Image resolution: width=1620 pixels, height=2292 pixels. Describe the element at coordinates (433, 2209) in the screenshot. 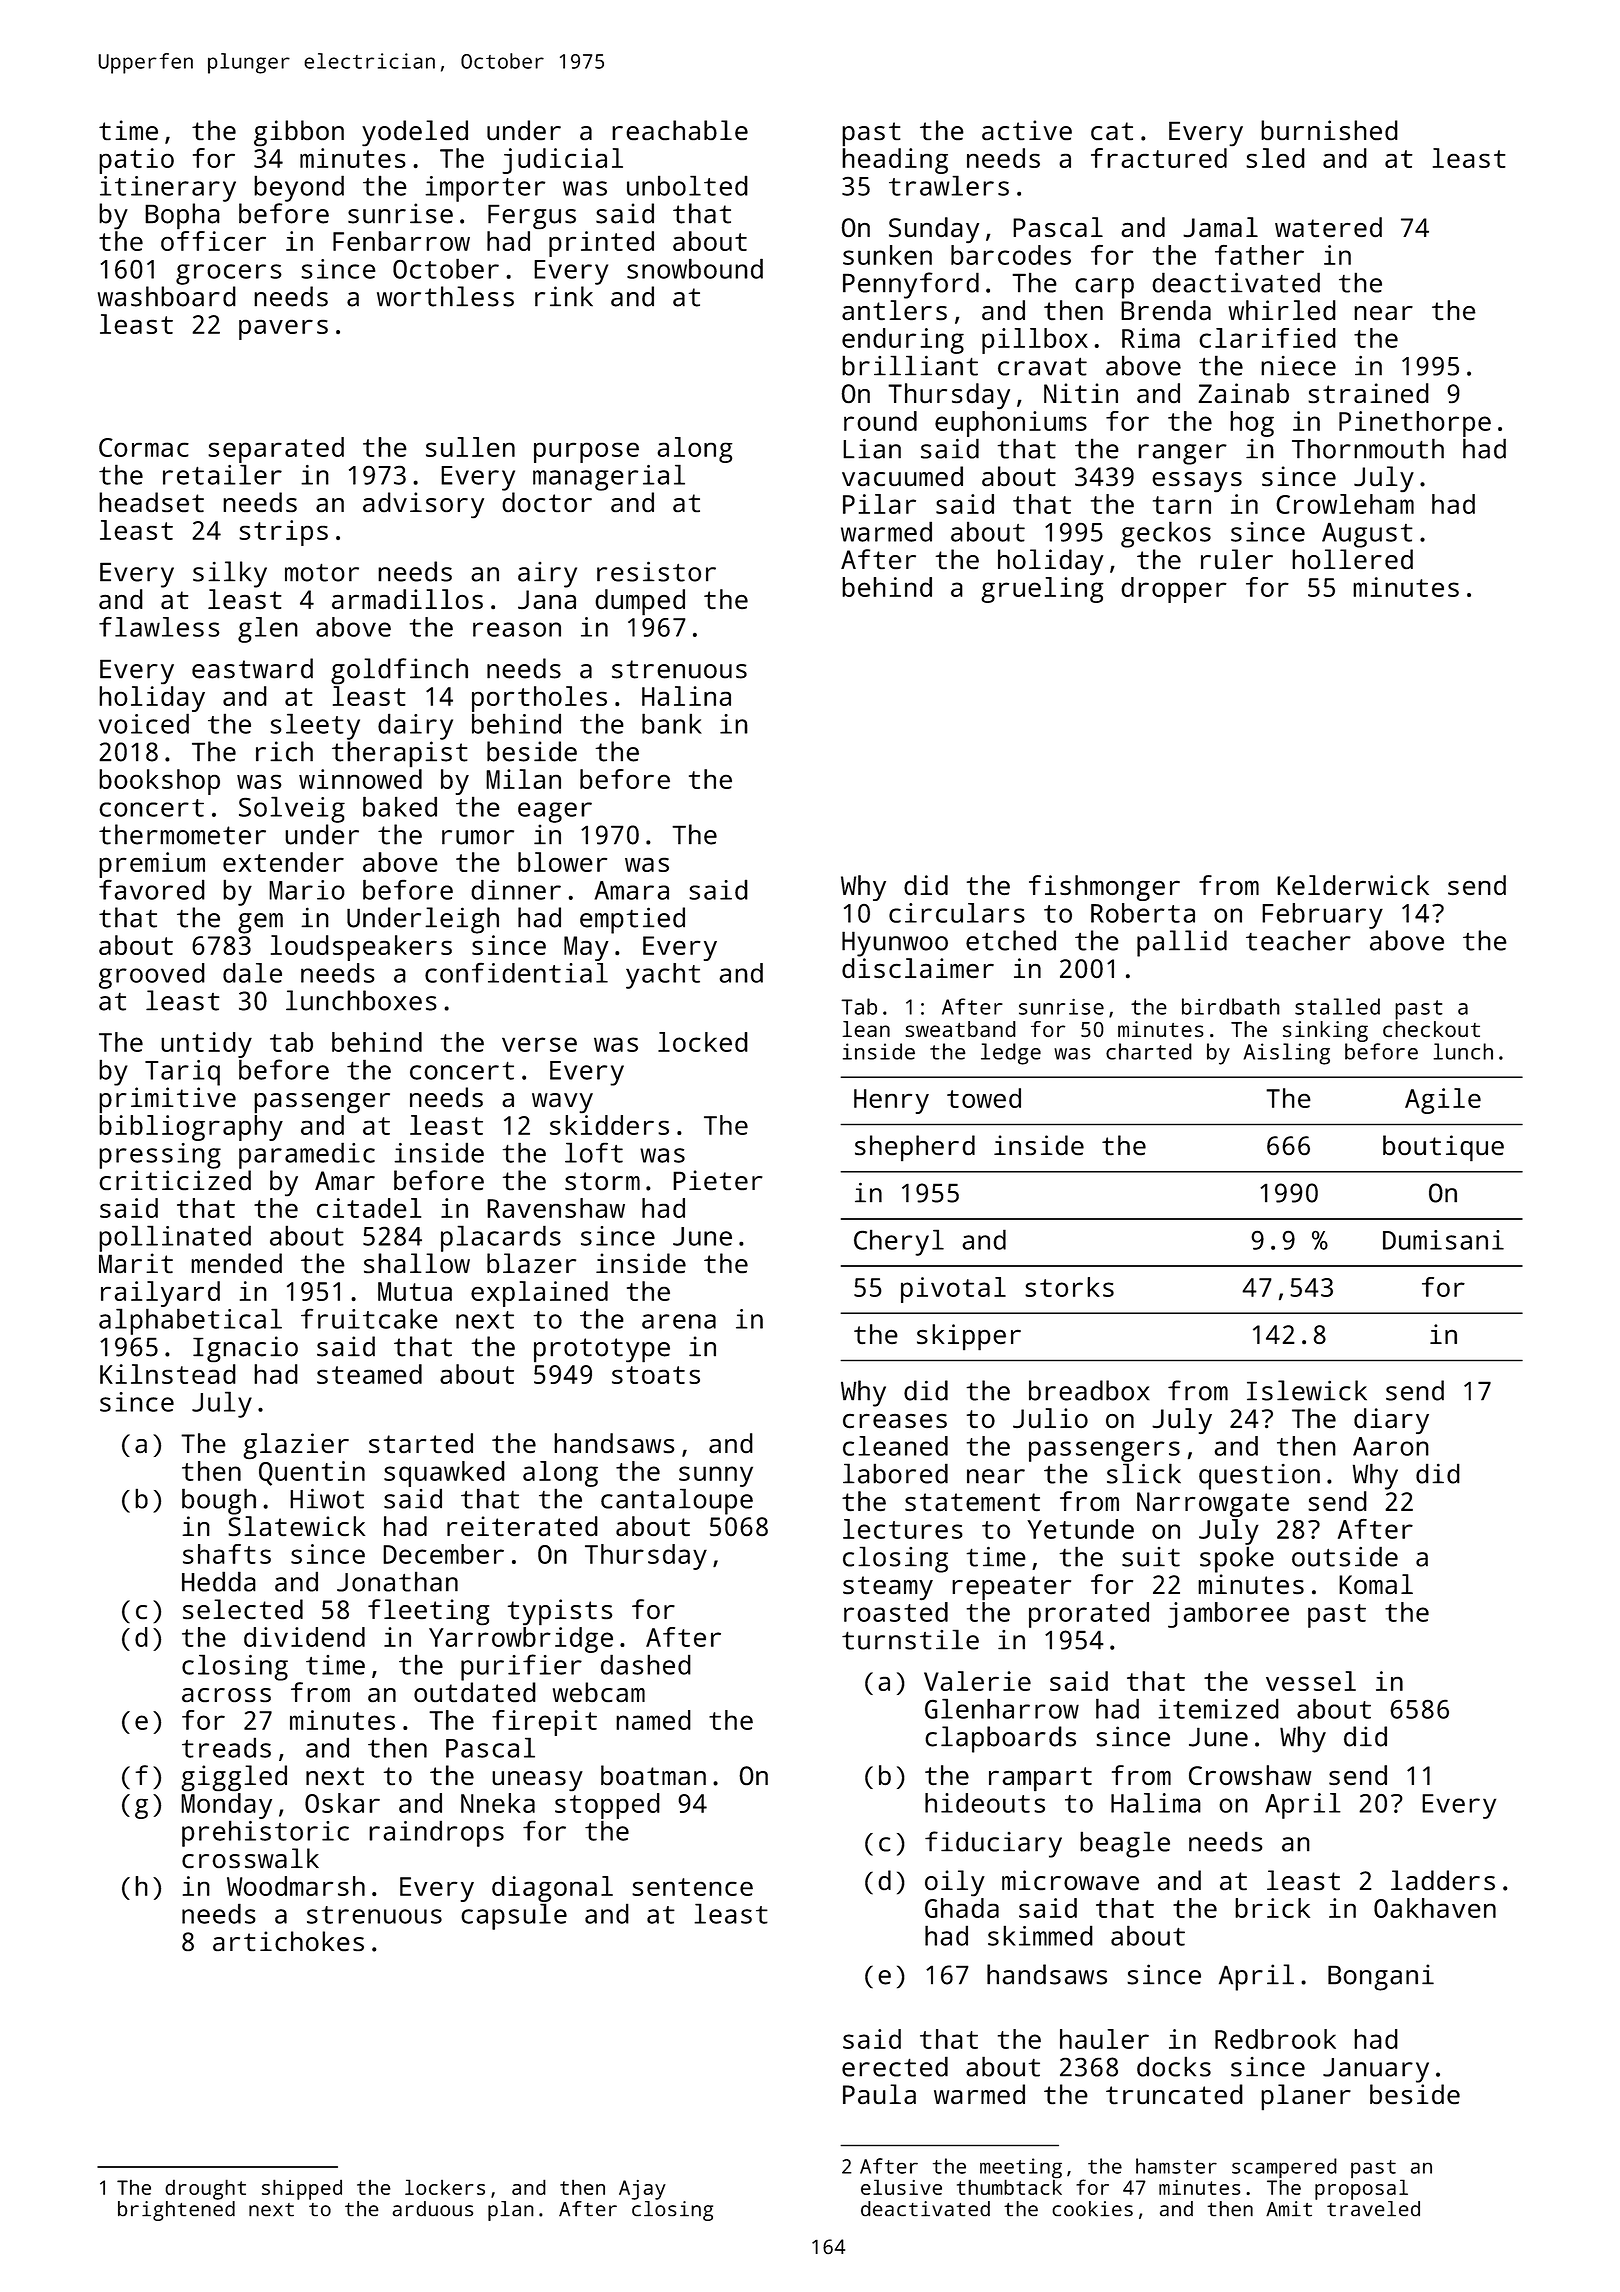

I see `arduous` at that location.
